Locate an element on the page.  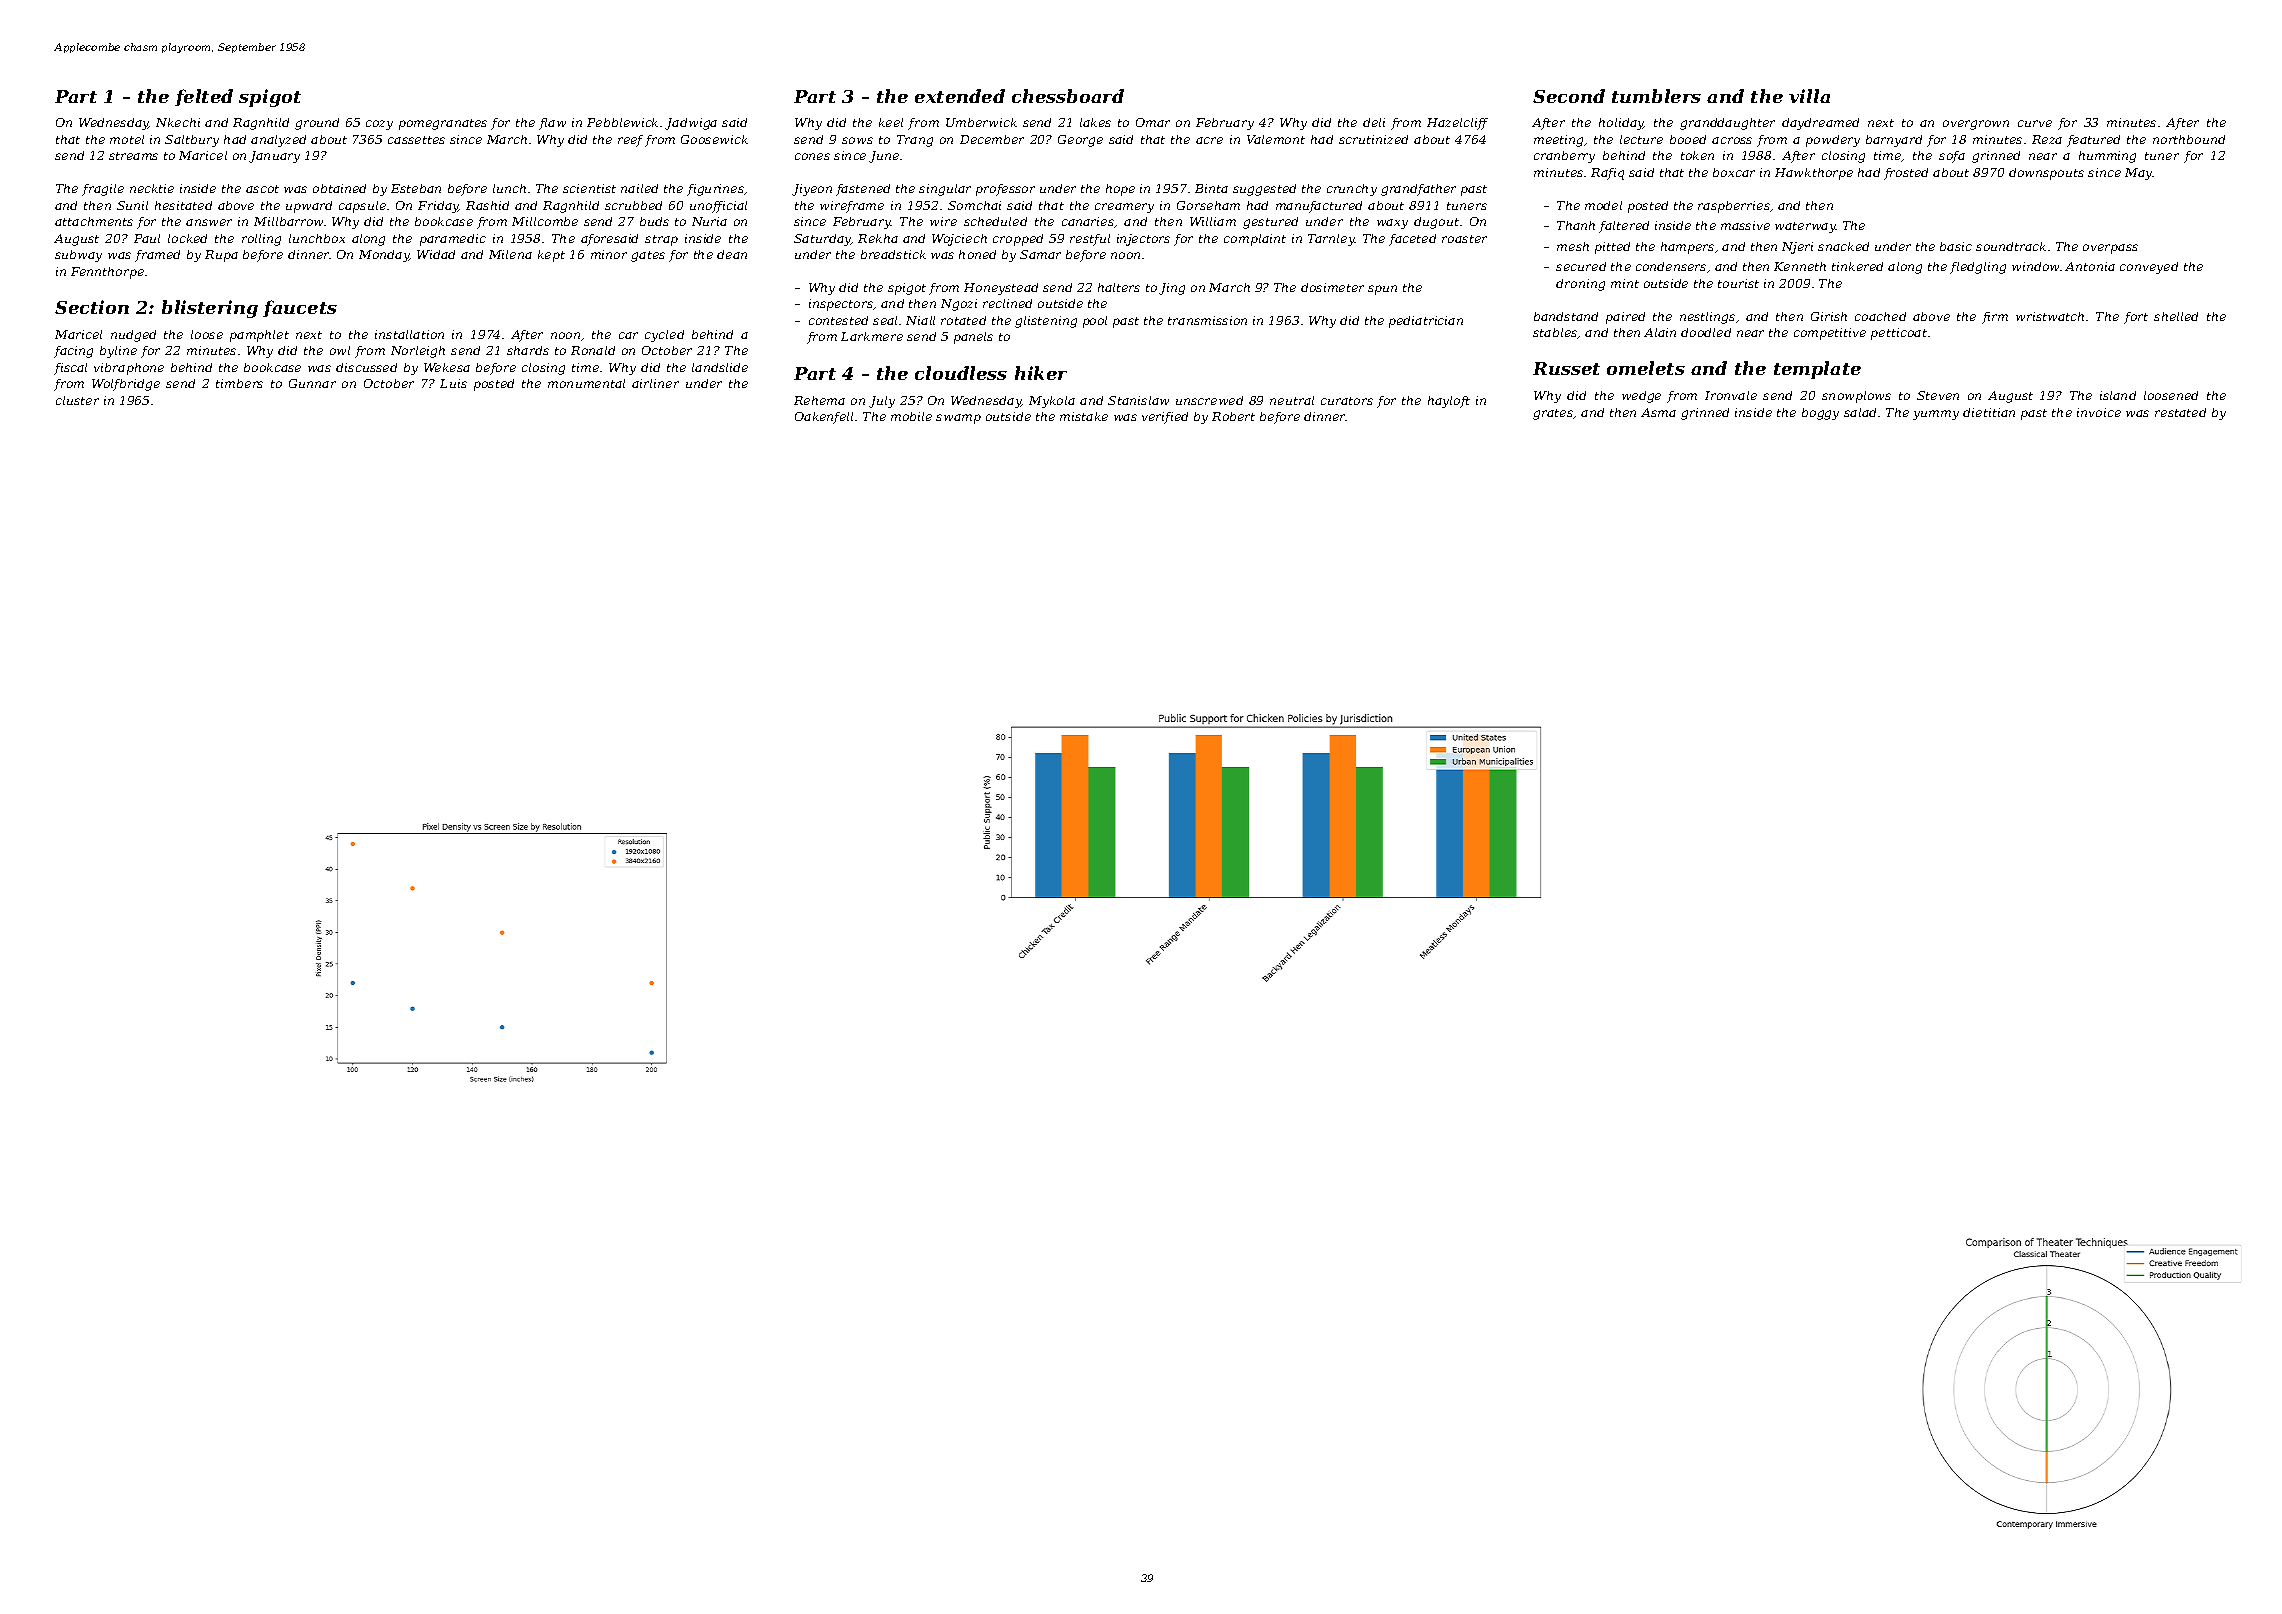
Rashid is located at coordinates (487, 205).
